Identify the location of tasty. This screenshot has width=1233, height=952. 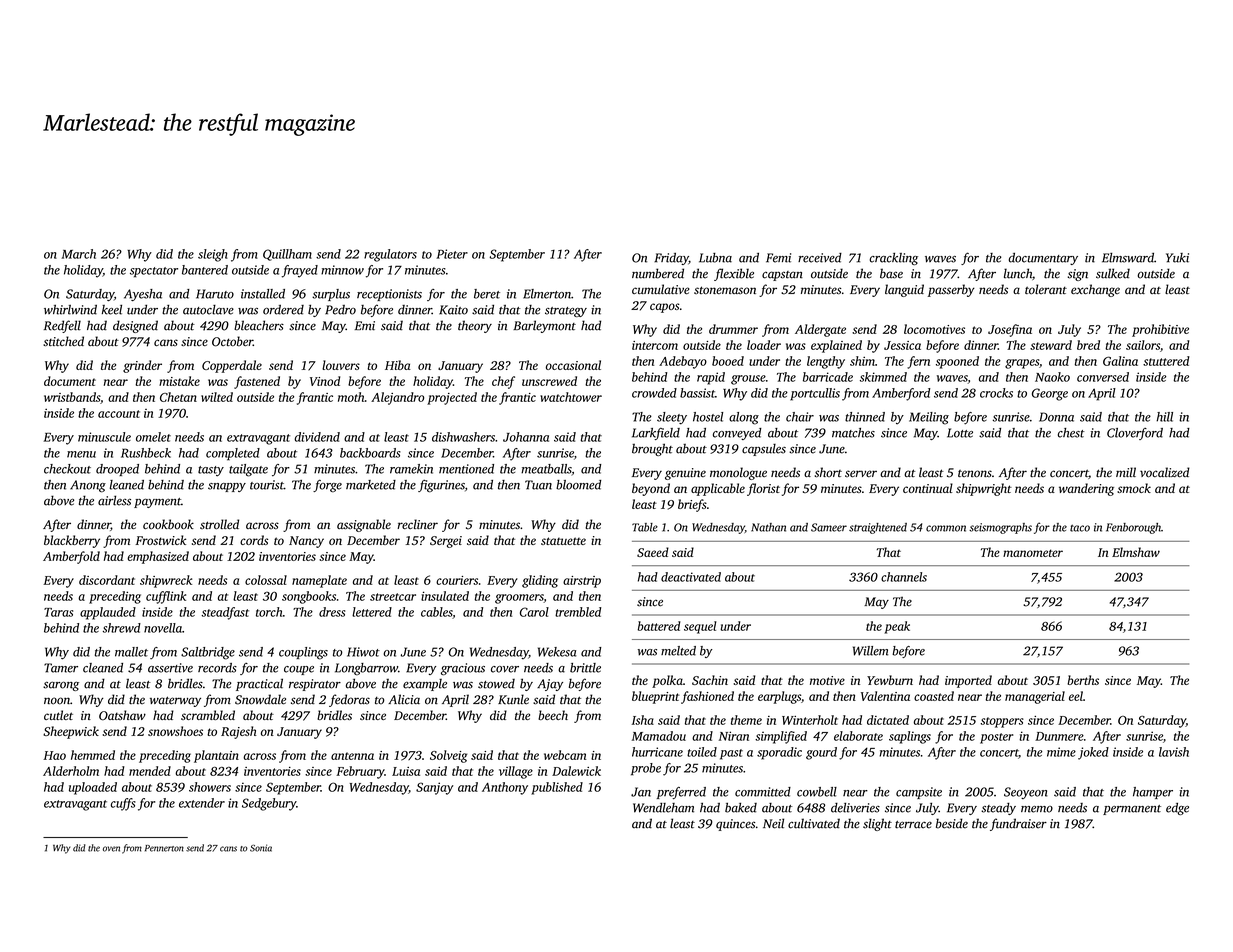
(211, 471).
